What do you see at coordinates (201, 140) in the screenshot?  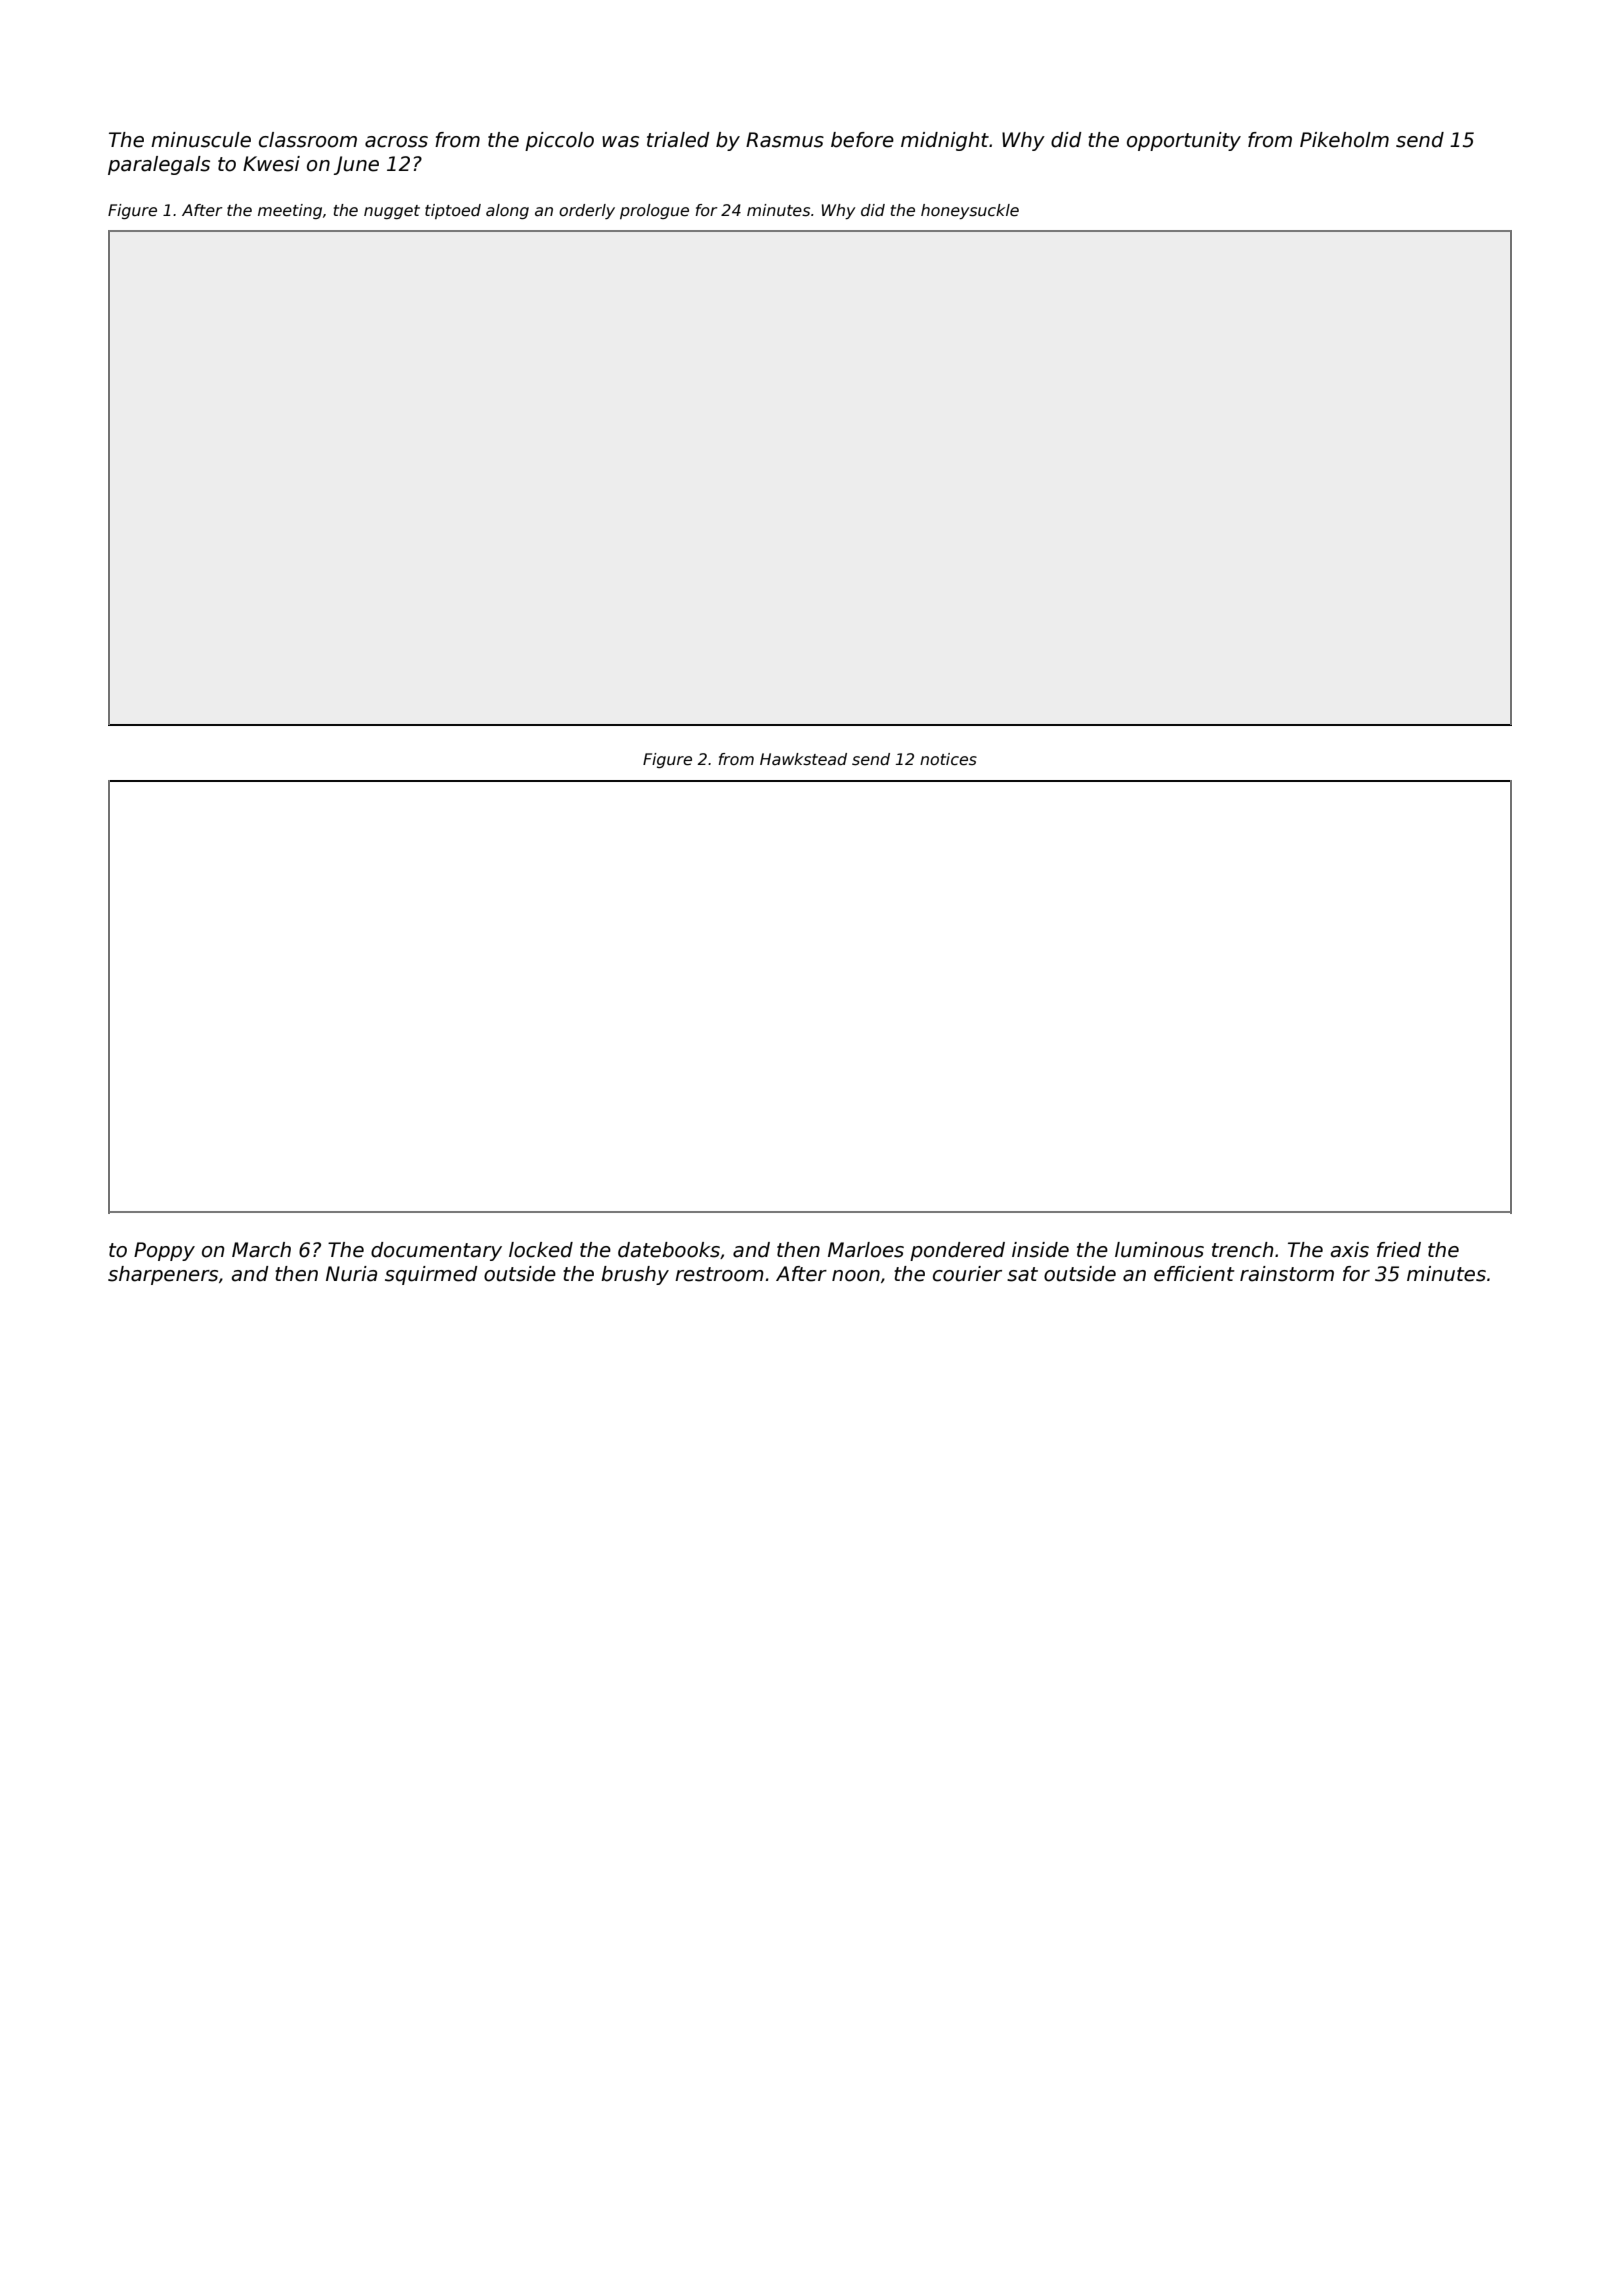 I see `minuscule` at bounding box center [201, 140].
